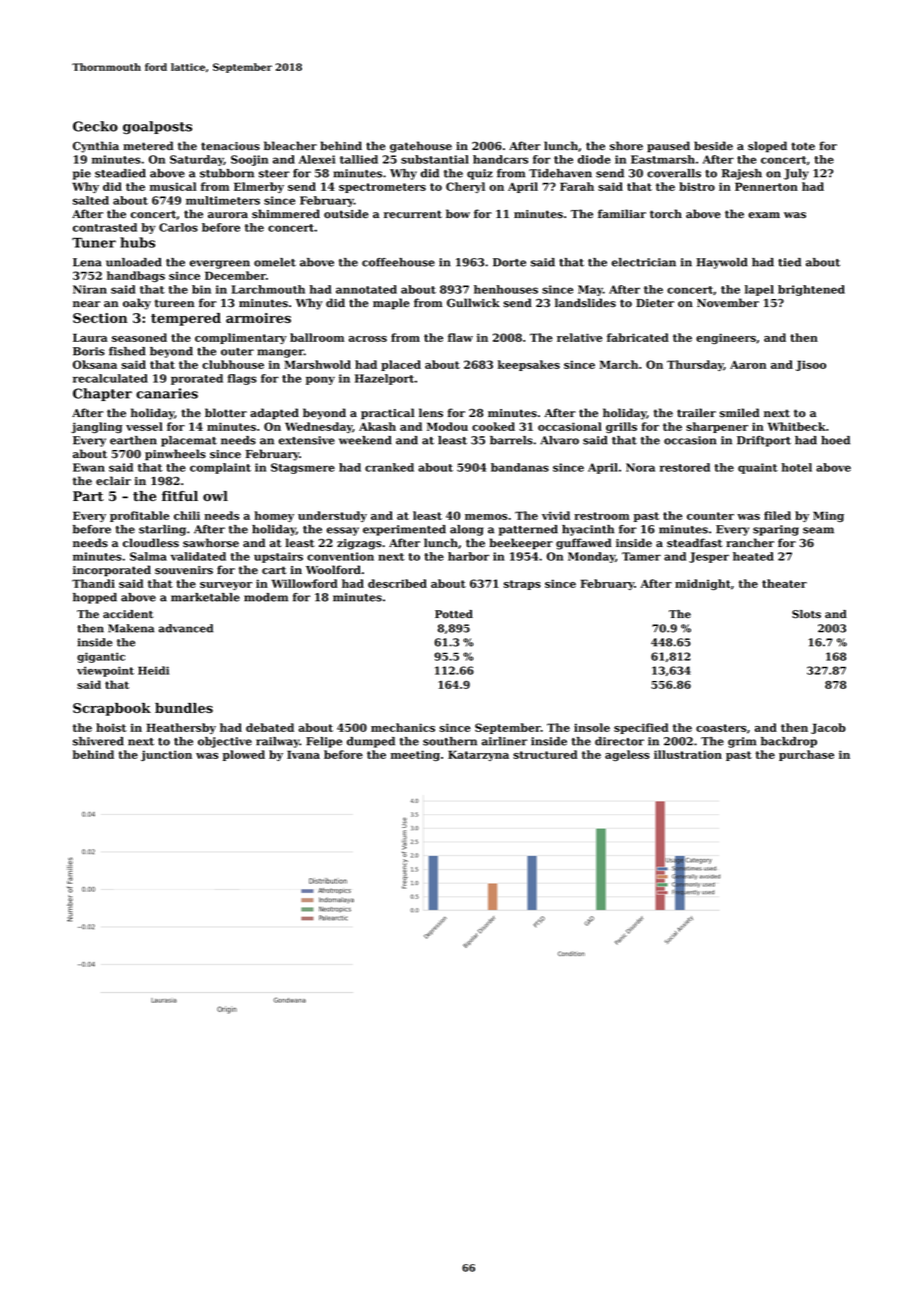  What do you see at coordinates (388, 414) in the page?
I see `practical` at bounding box center [388, 414].
